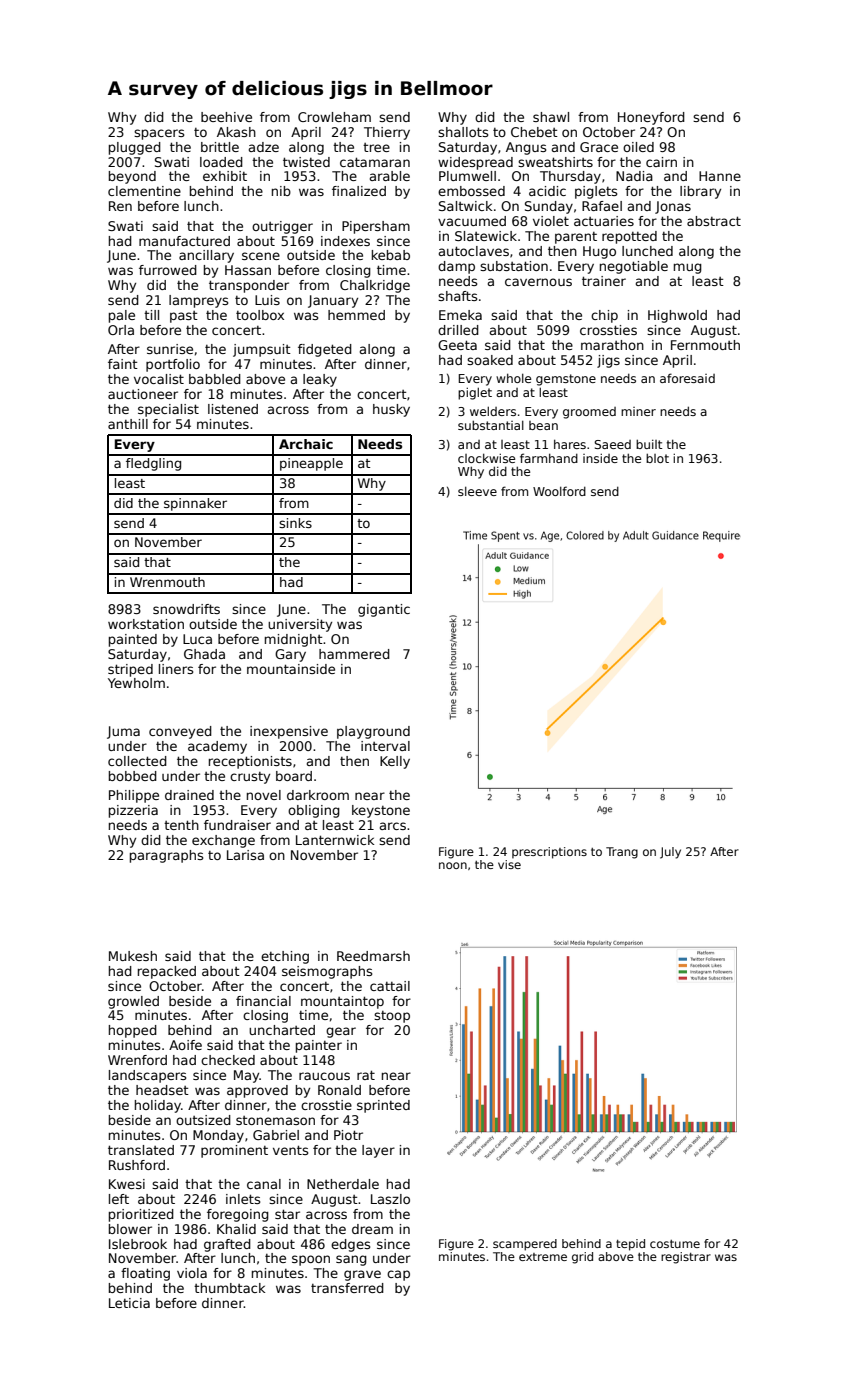 Image resolution: width=849 pixels, height=1400 pixels. I want to click on exhibit, so click(225, 176).
